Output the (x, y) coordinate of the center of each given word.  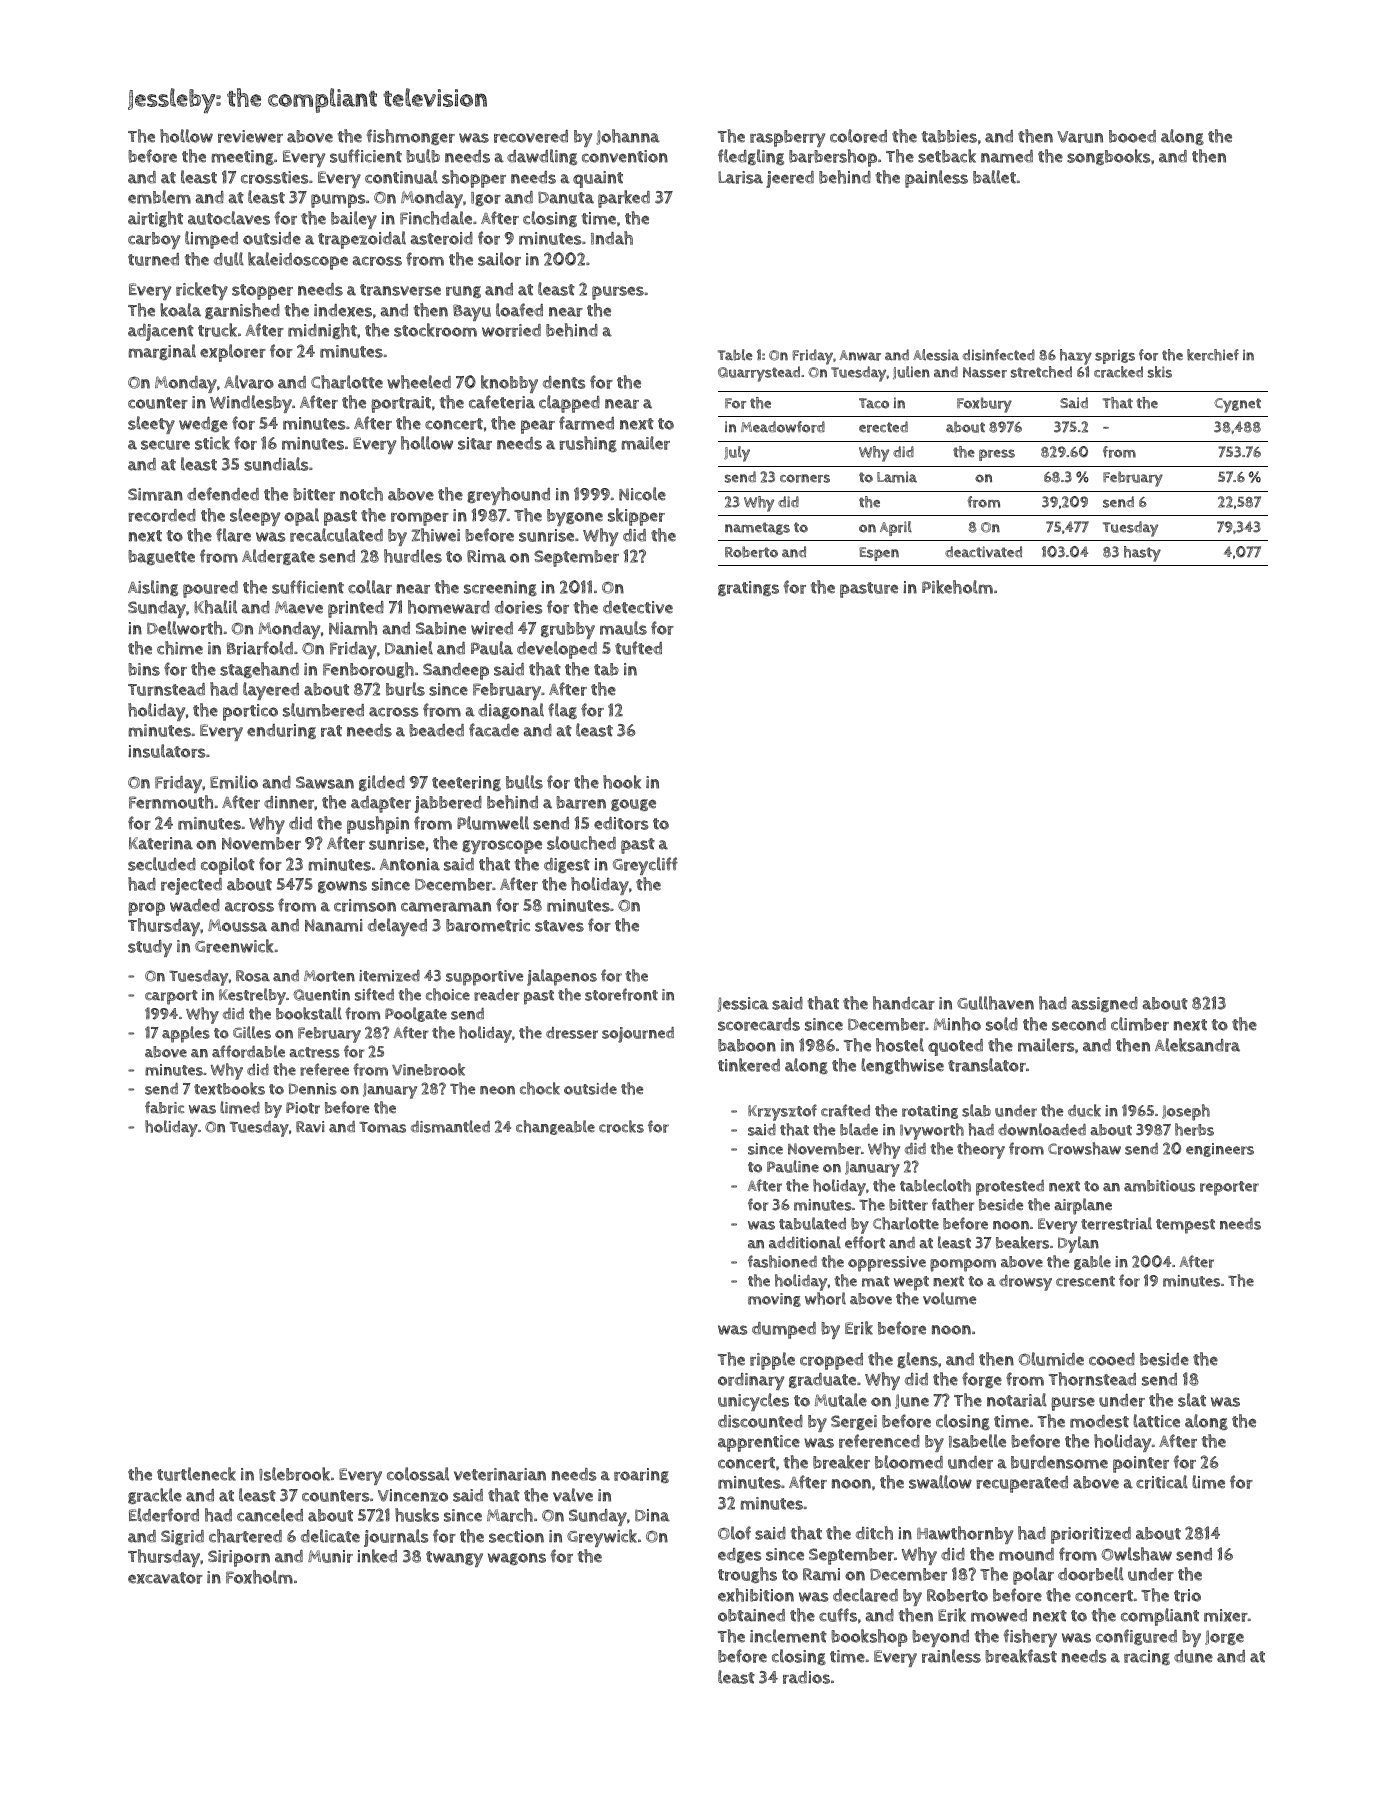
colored (858, 136)
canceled (270, 1515)
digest (567, 865)
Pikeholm (957, 587)
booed (1132, 136)
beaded (436, 730)
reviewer (250, 136)
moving (774, 1300)
